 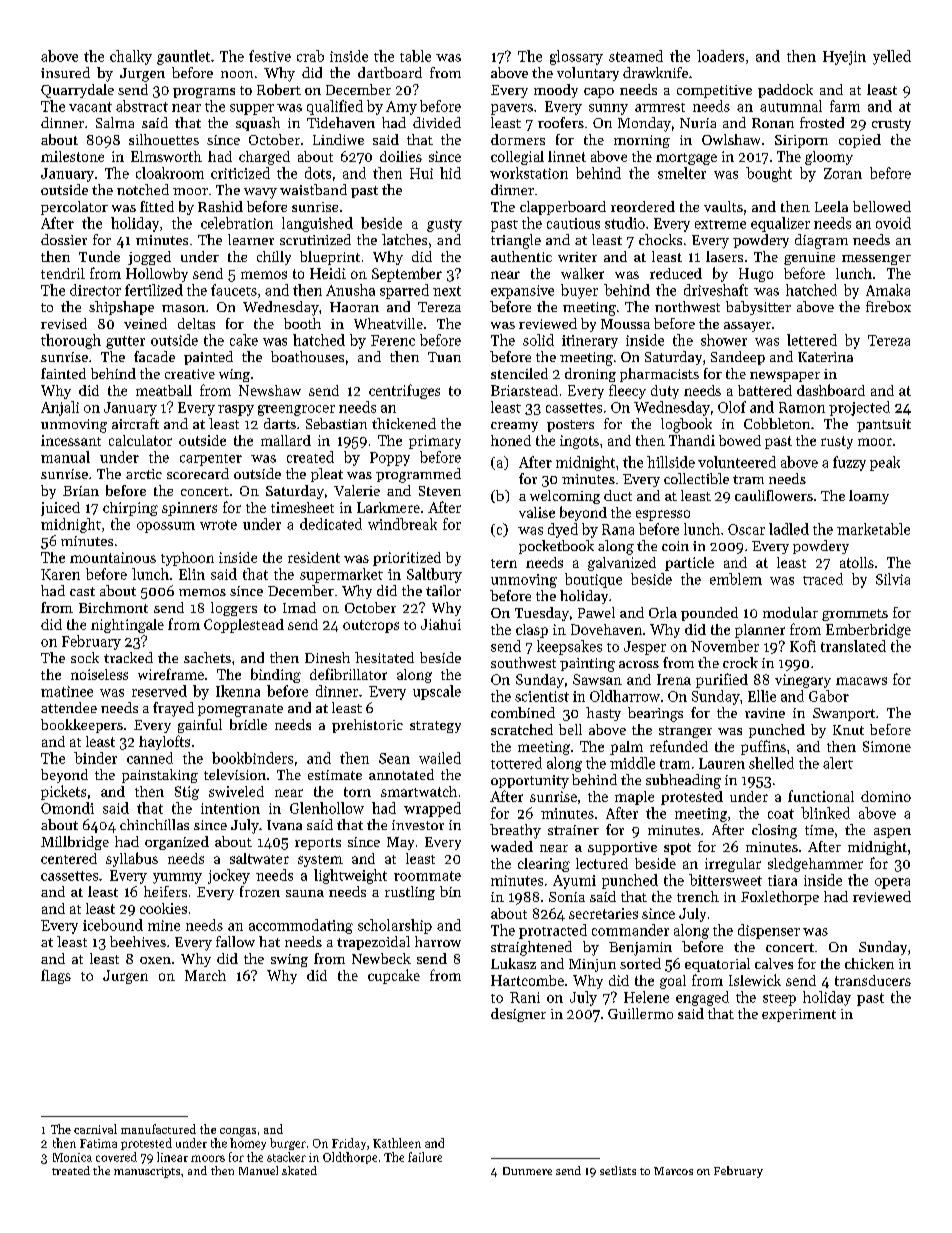 What do you see at coordinates (131, 57) in the screenshot?
I see `chalky` at bounding box center [131, 57].
